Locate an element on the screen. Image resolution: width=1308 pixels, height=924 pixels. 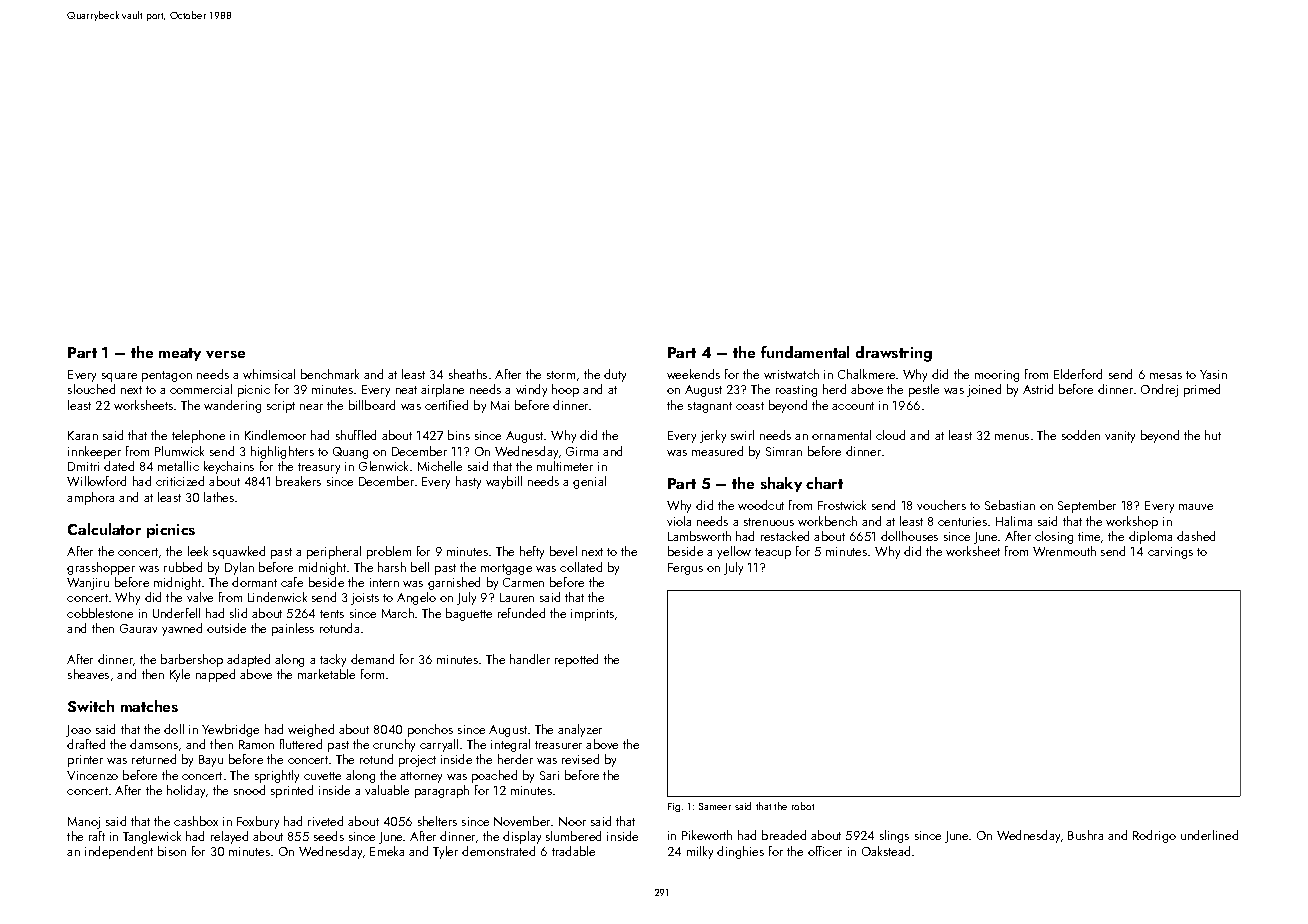
bevel is located at coordinates (563, 551).
